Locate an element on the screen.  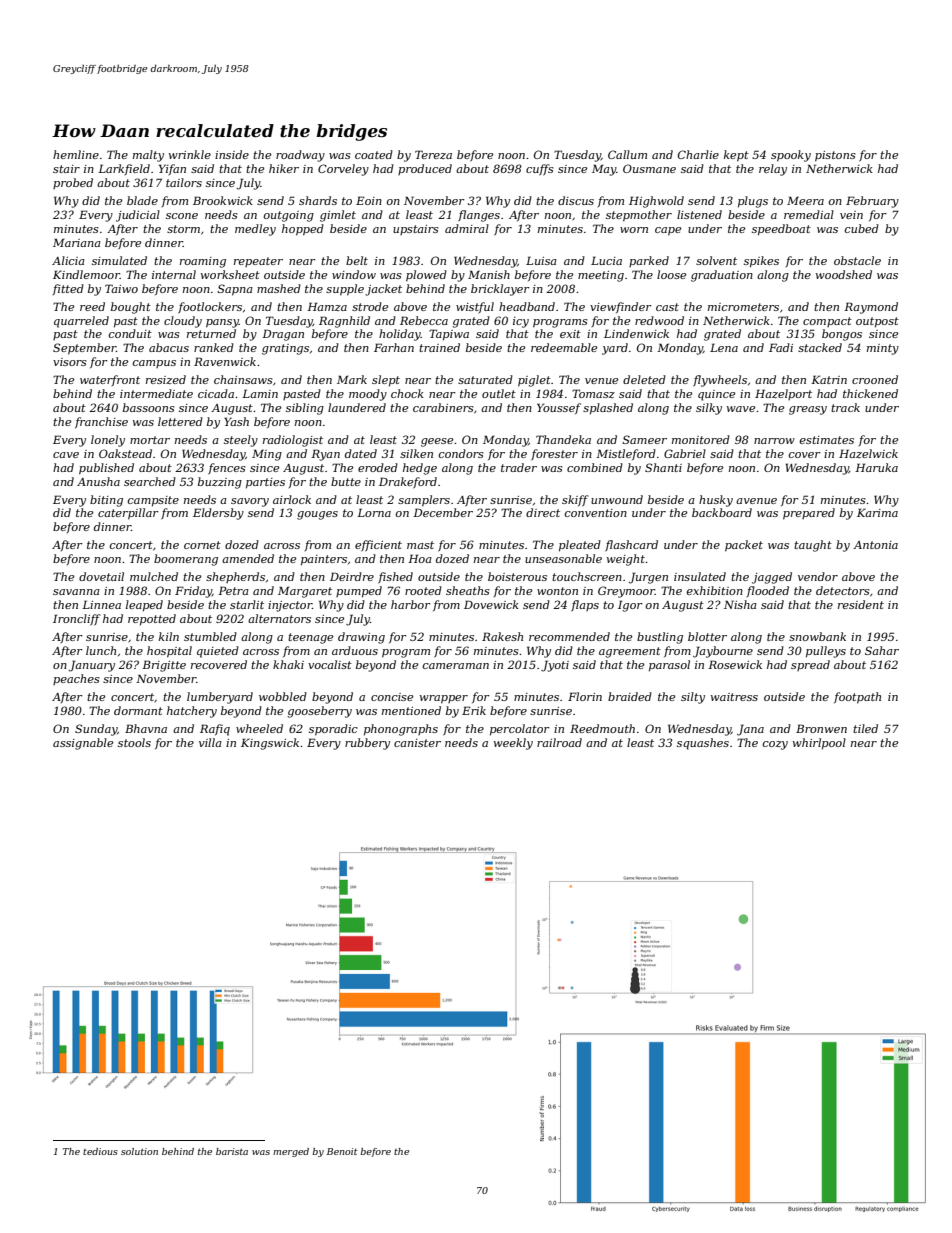
medley is located at coordinates (255, 230).
